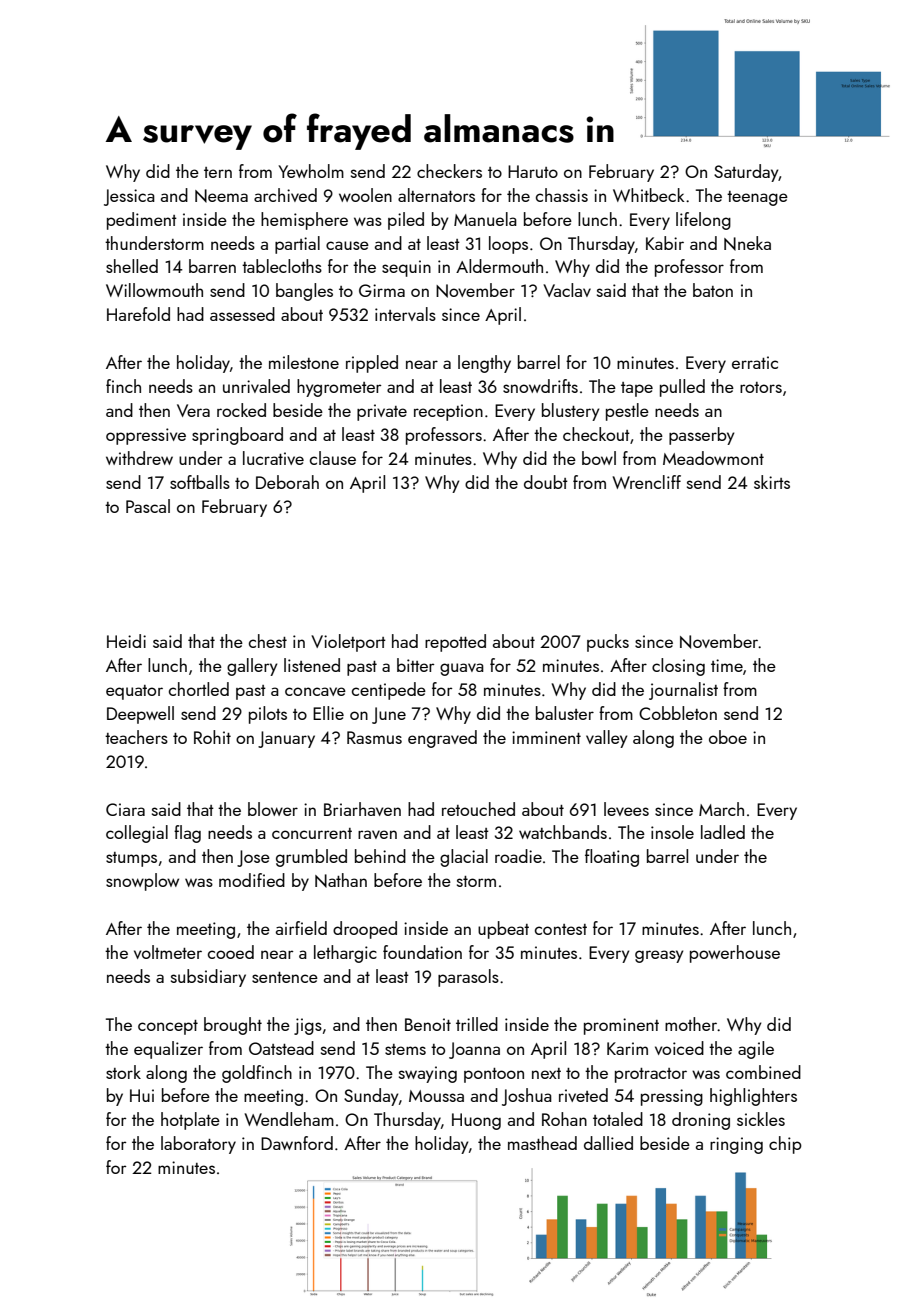 This image has height=1316, width=908. What do you see at coordinates (297, 1143) in the image?
I see `Dawnford` at bounding box center [297, 1143].
